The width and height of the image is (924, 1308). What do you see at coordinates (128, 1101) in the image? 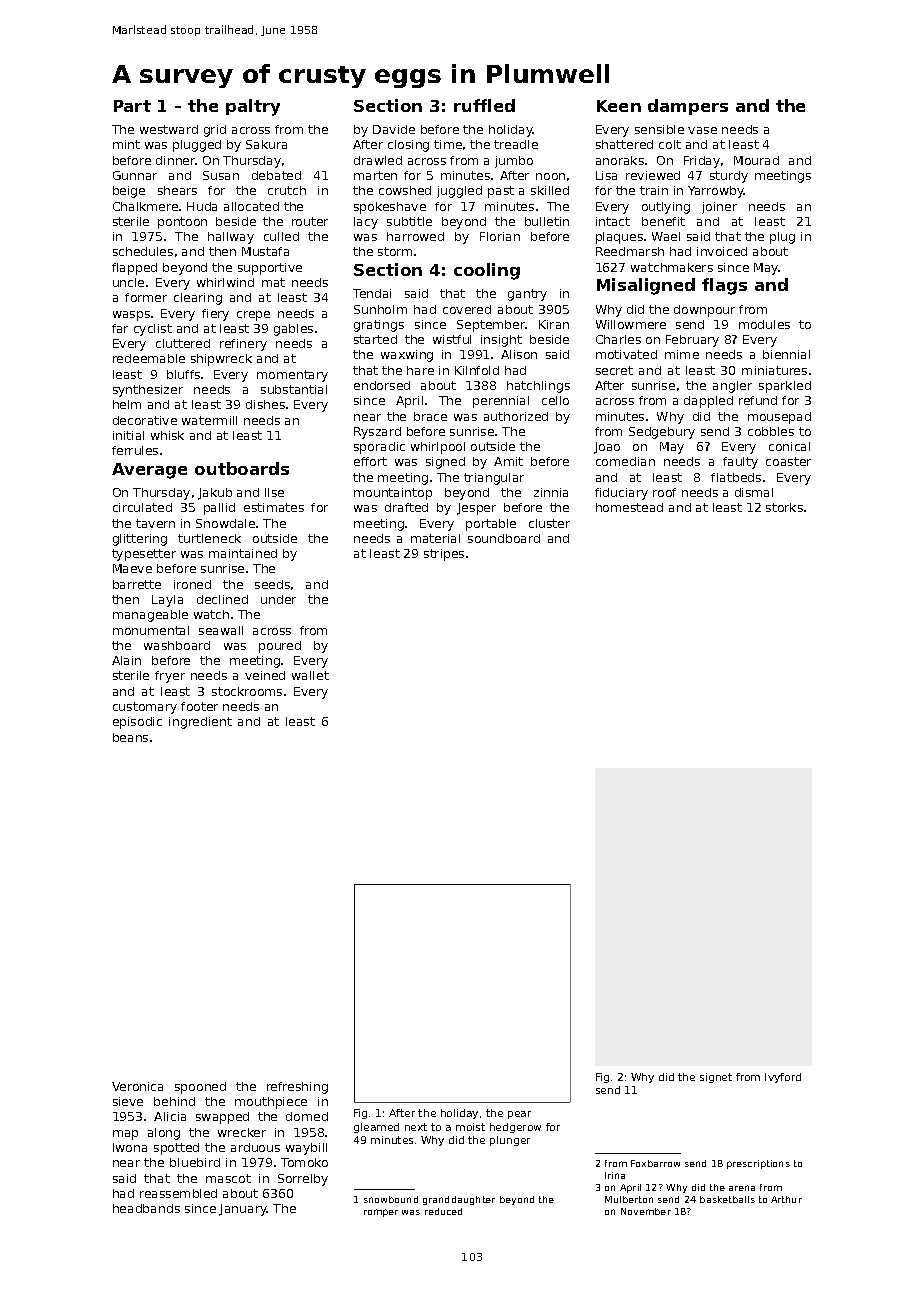
I see `sieve` at bounding box center [128, 1101].
